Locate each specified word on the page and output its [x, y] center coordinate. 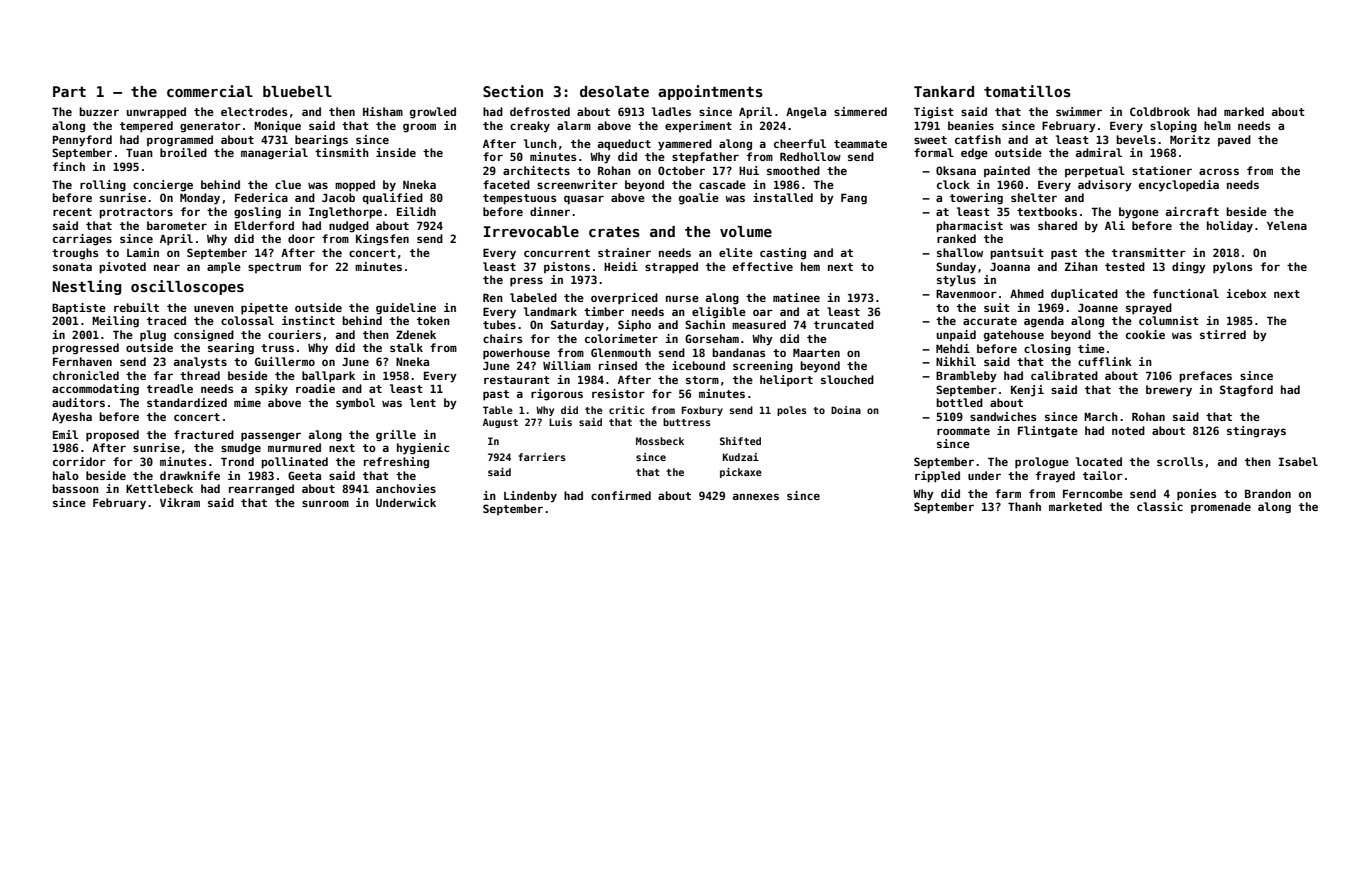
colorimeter [621, 338]
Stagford [1246, 391]
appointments [710, 92]
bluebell [297, 91]
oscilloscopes [187, 287]
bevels [1136, 139]
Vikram [180, 502]
